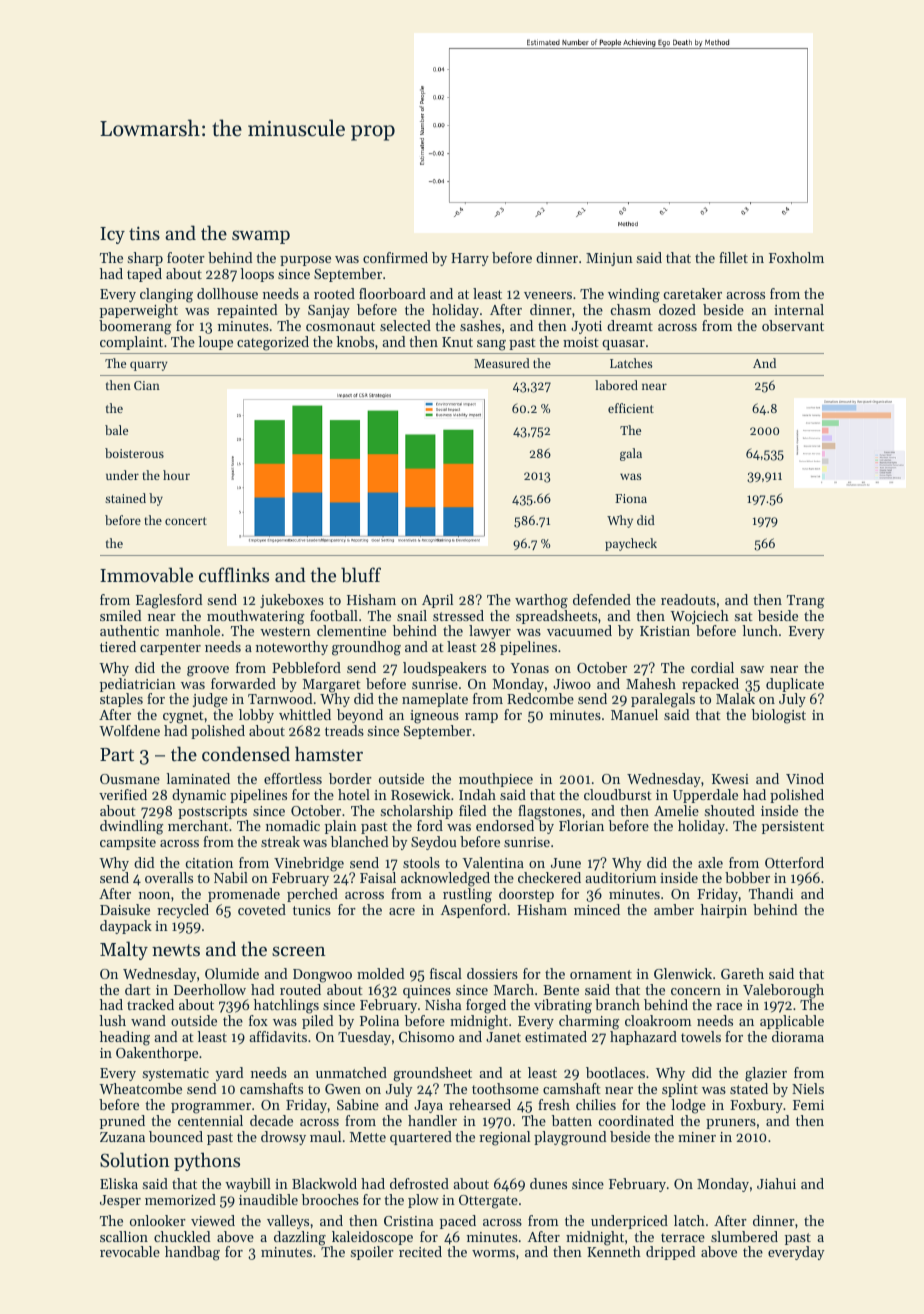 This screenshot has width=924, height=1314. I want to click on swamp, so click(261, 237).
